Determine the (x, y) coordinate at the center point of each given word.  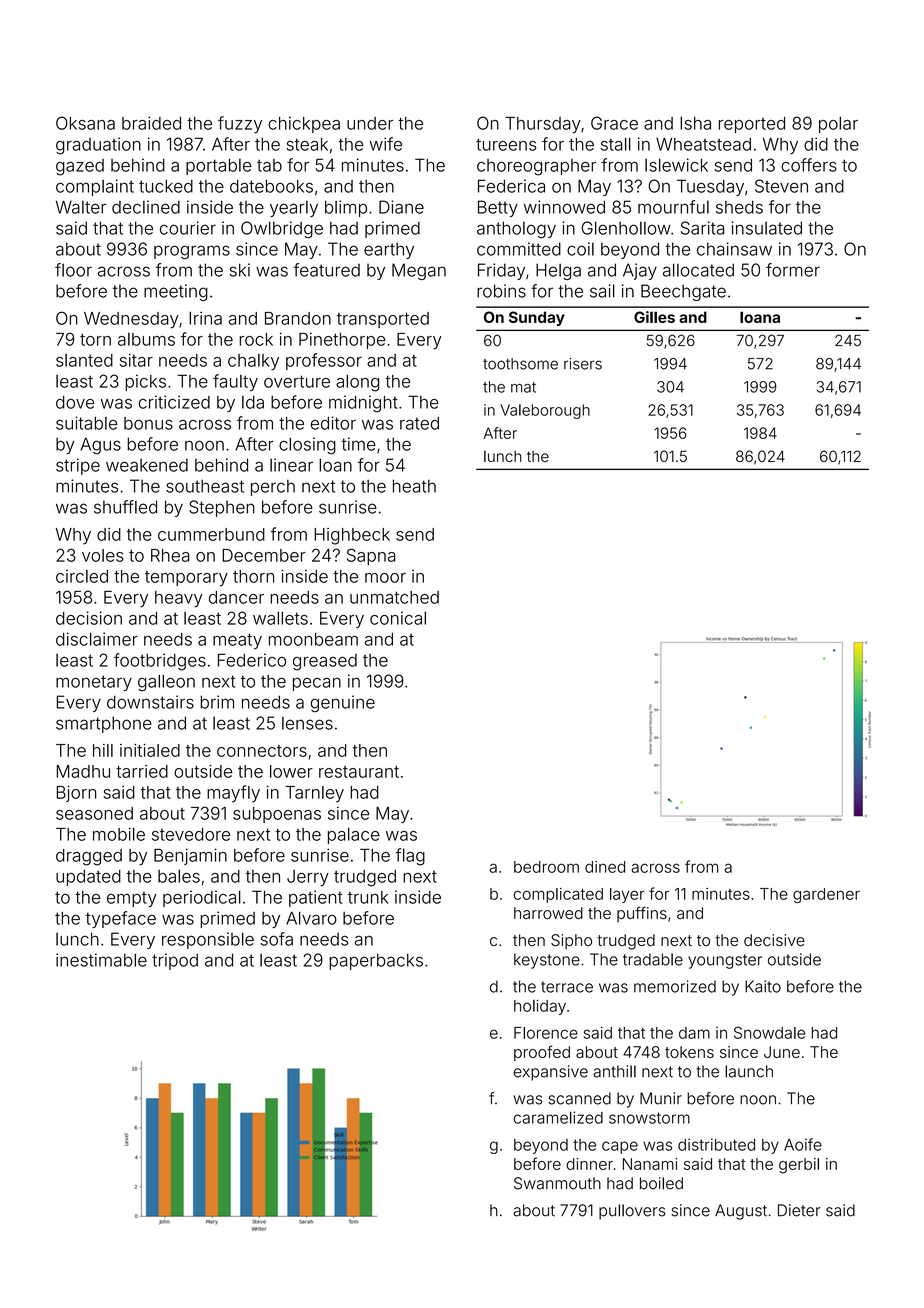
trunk (368, 897)
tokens (689, 1052)
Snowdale (769, 1032)
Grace (614, 123)
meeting (176, 292)
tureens (506, 144)
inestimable (101, 960)
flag (410, 857)
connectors (262, 751)
